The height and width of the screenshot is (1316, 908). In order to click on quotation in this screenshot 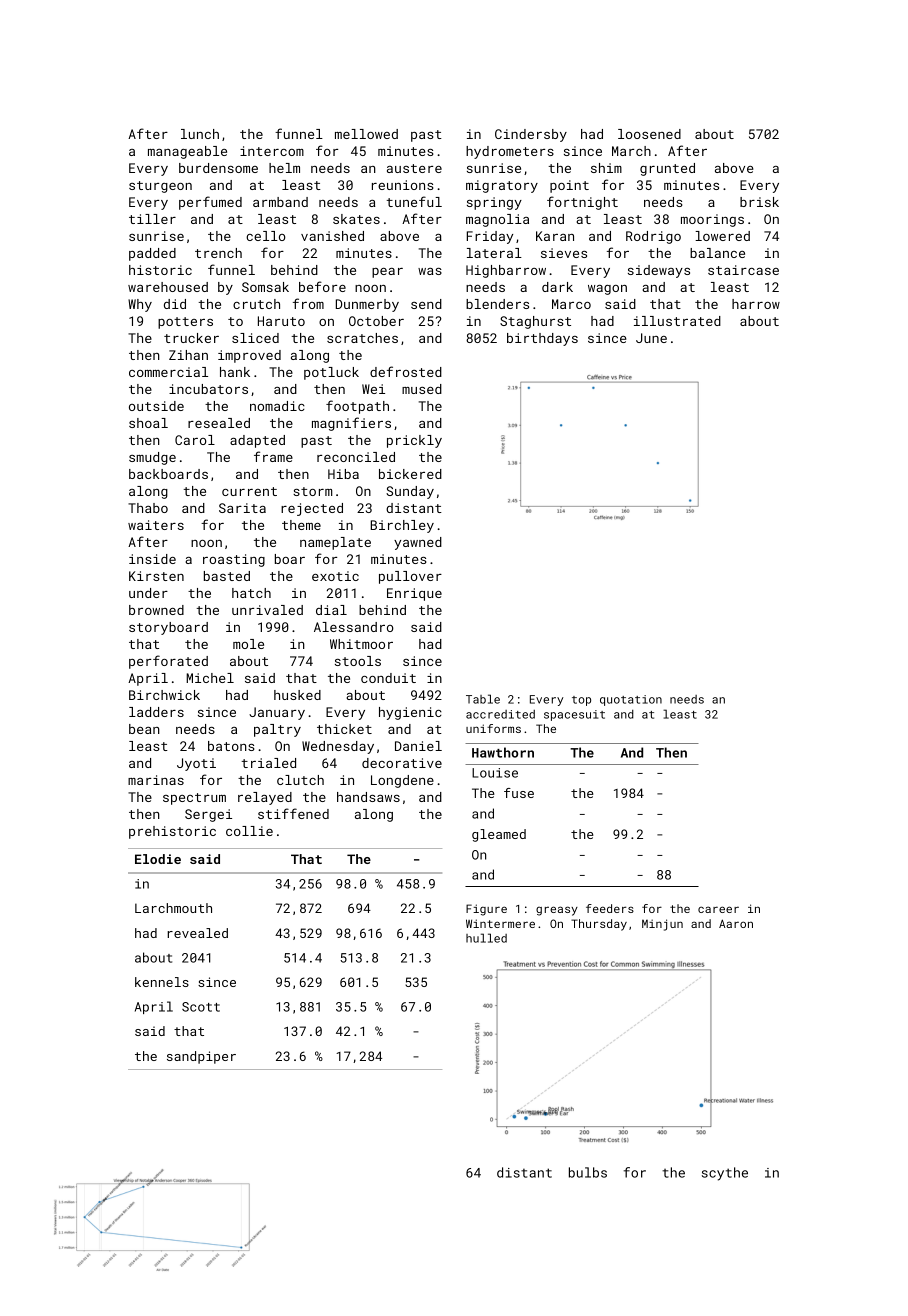, I will do `click(631, 700)`.
